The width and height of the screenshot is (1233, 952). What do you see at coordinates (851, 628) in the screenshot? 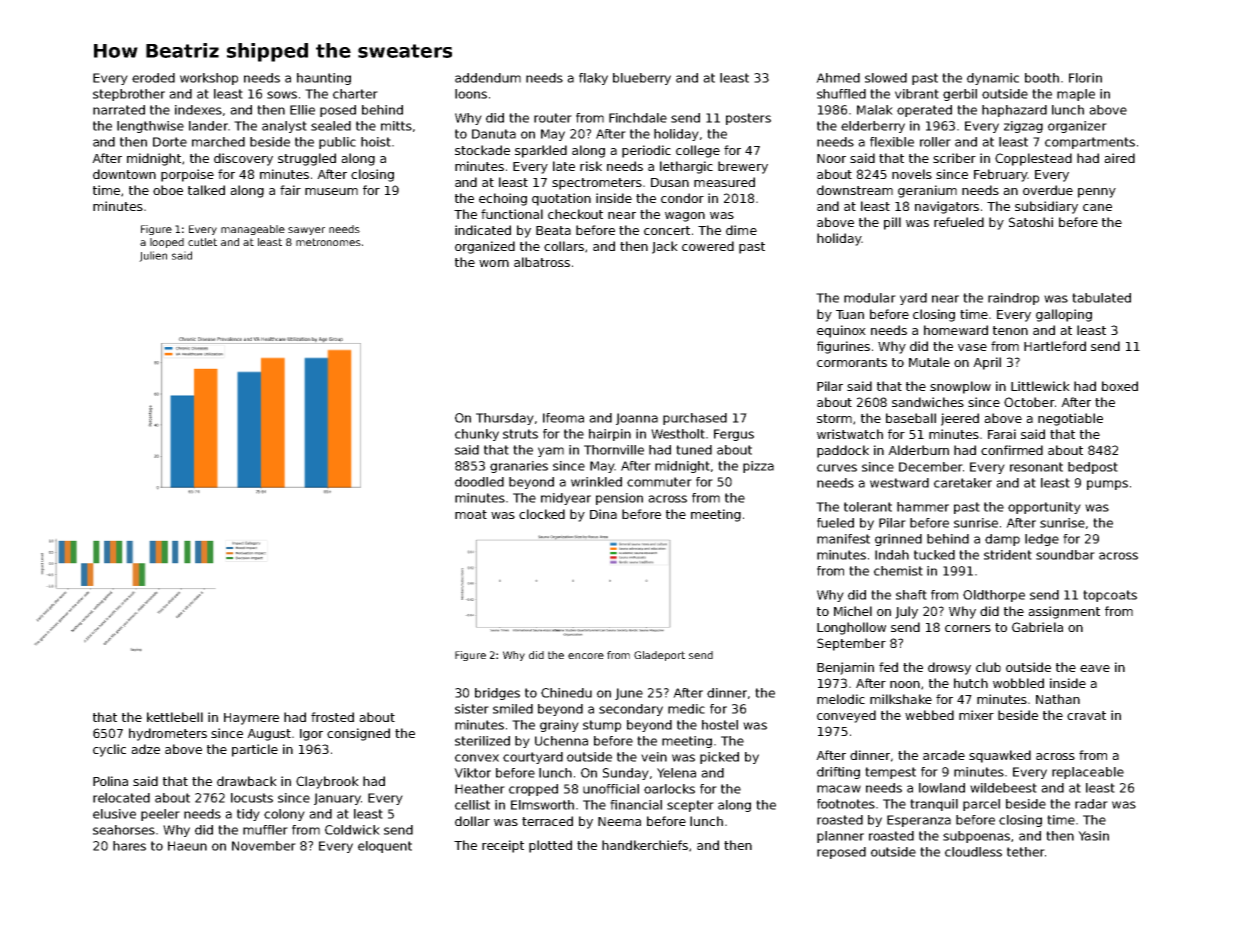
I see `Longhollow` at bounding box center [851, 628].
